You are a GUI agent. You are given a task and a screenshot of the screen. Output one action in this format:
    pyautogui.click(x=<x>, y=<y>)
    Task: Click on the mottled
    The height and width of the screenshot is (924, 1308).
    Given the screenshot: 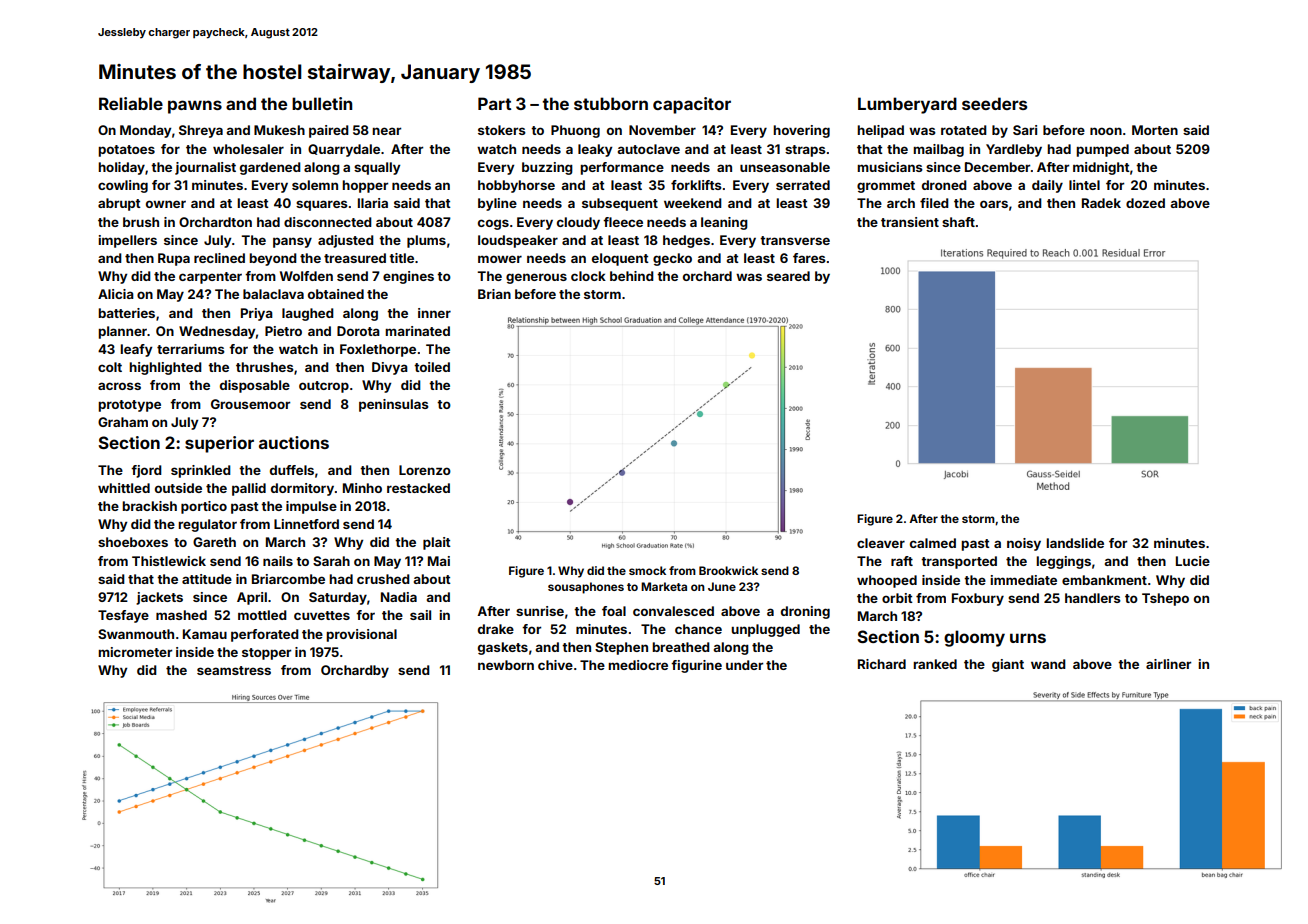 What is the action you would take?
    pyautogui.click(x=262, y=615)
